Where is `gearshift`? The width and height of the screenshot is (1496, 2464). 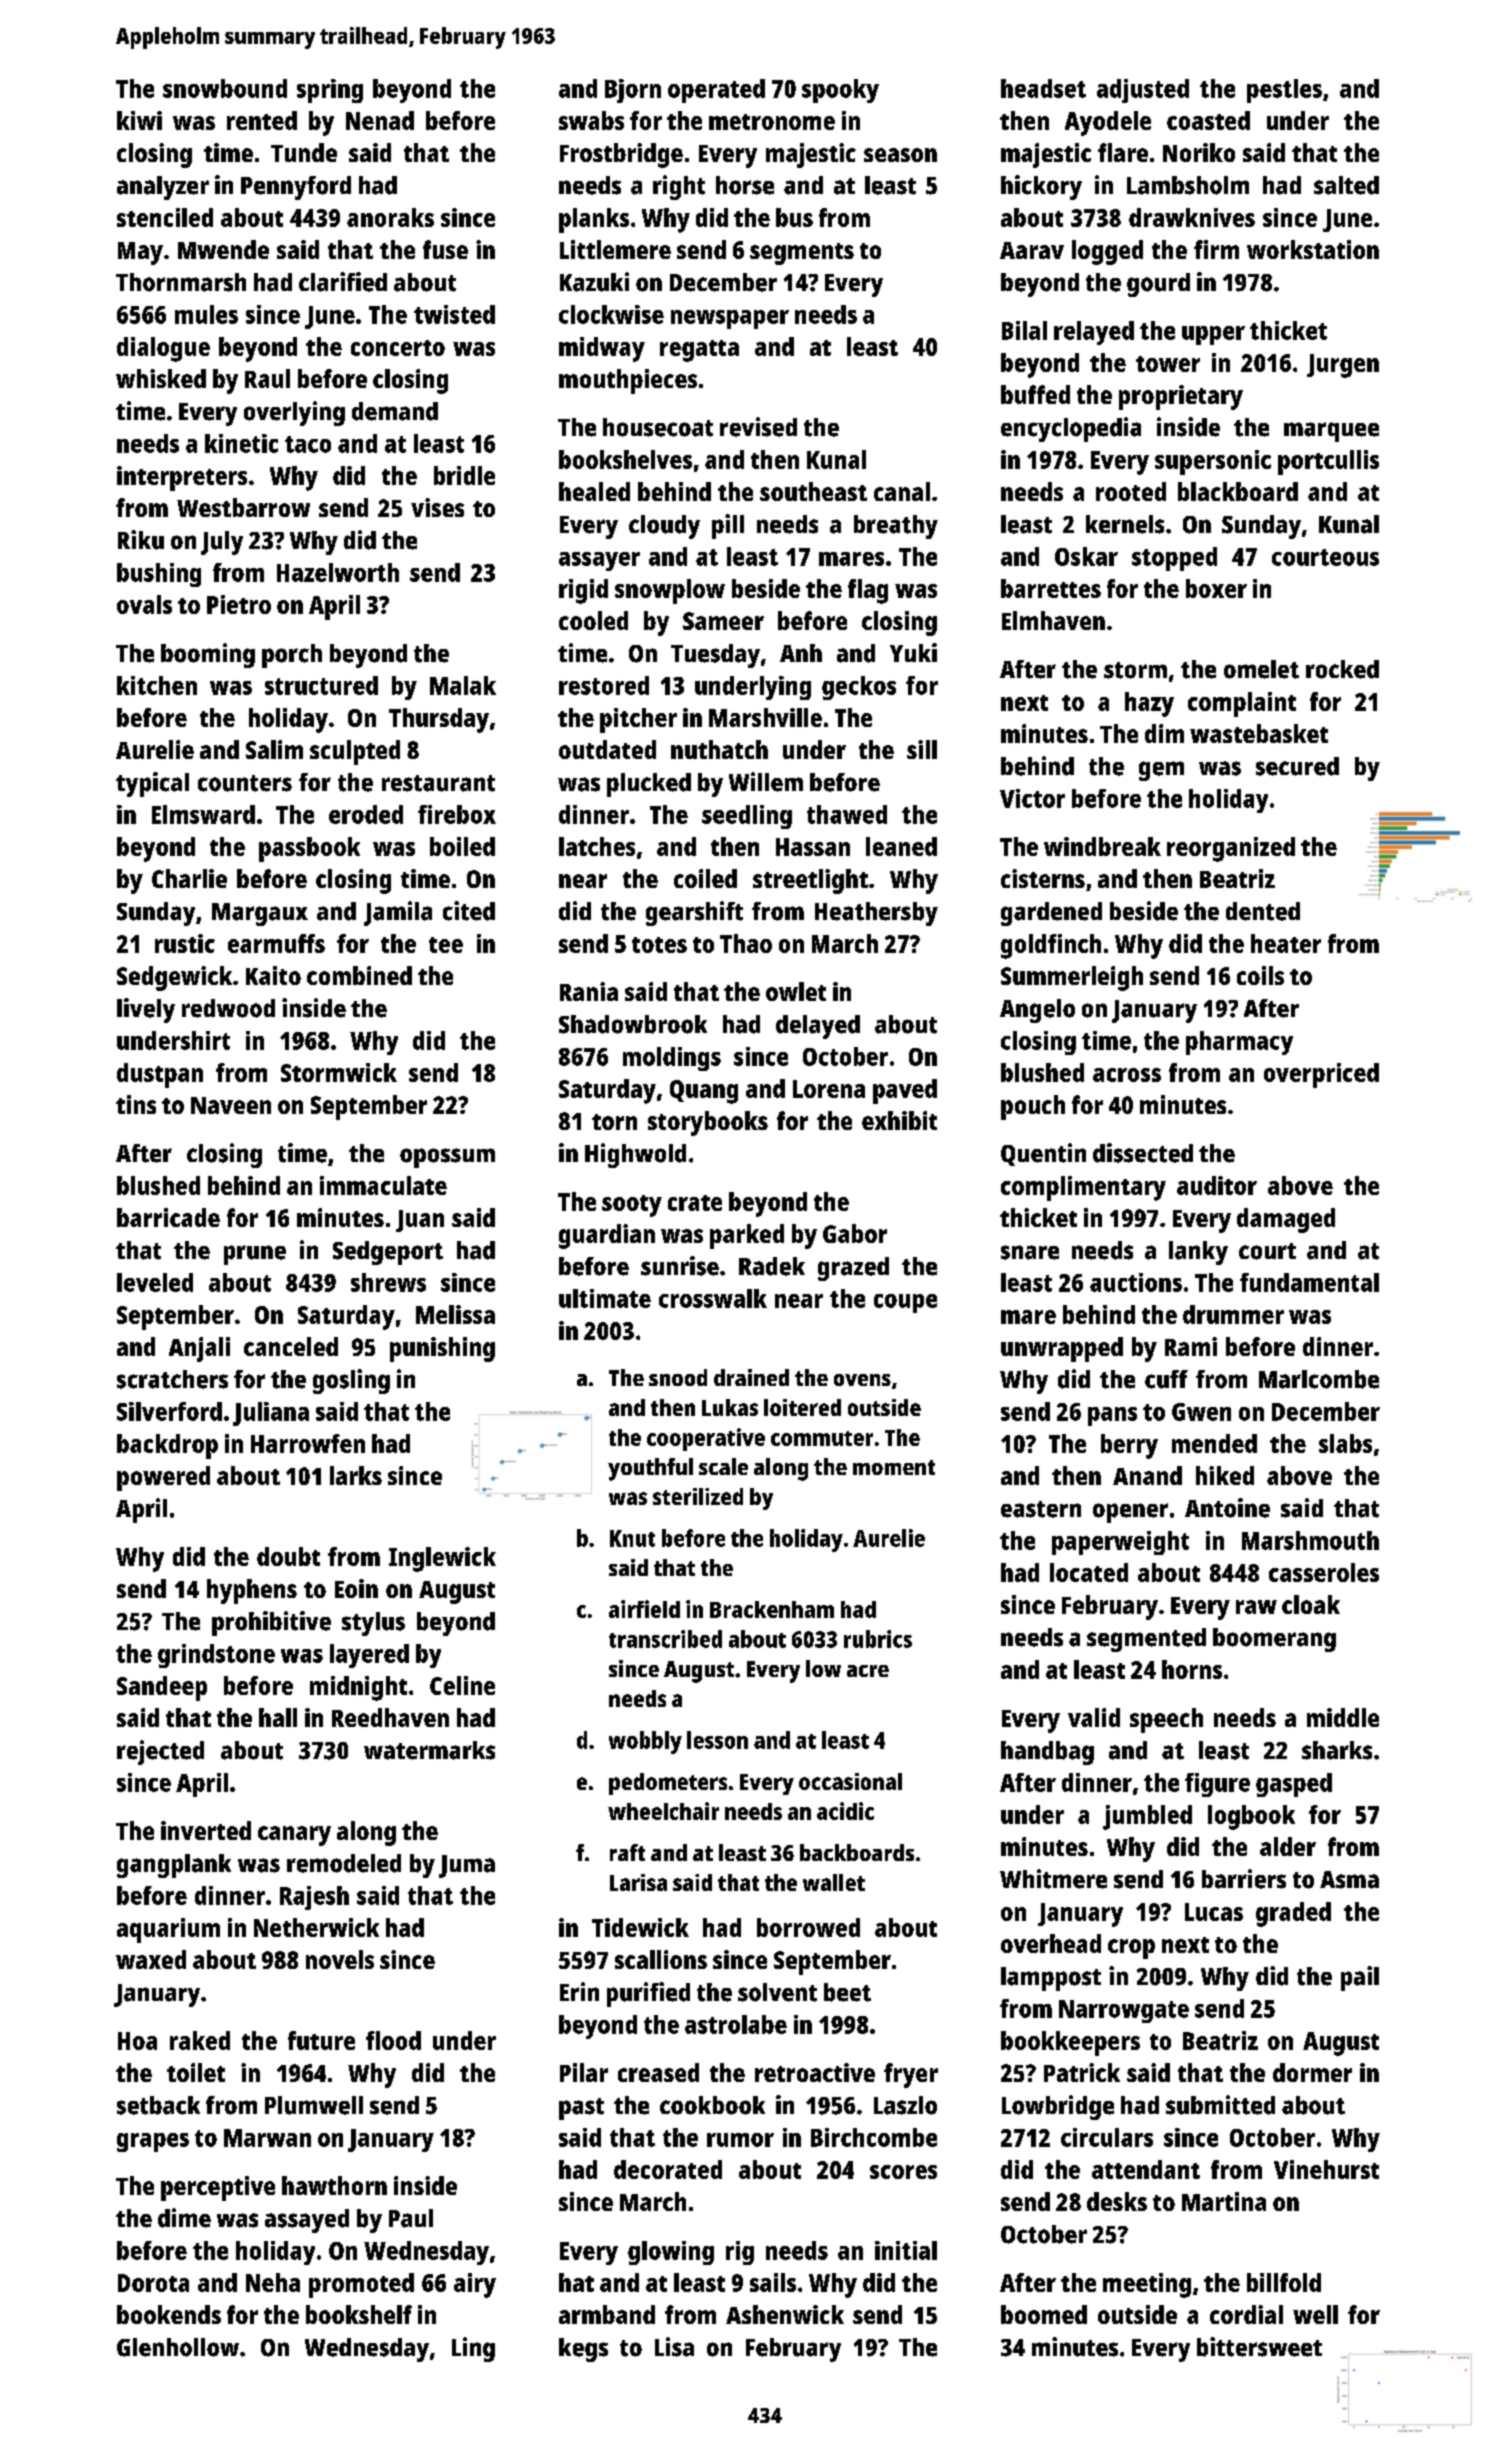 gearshift is located at coordinates (694, 913).
